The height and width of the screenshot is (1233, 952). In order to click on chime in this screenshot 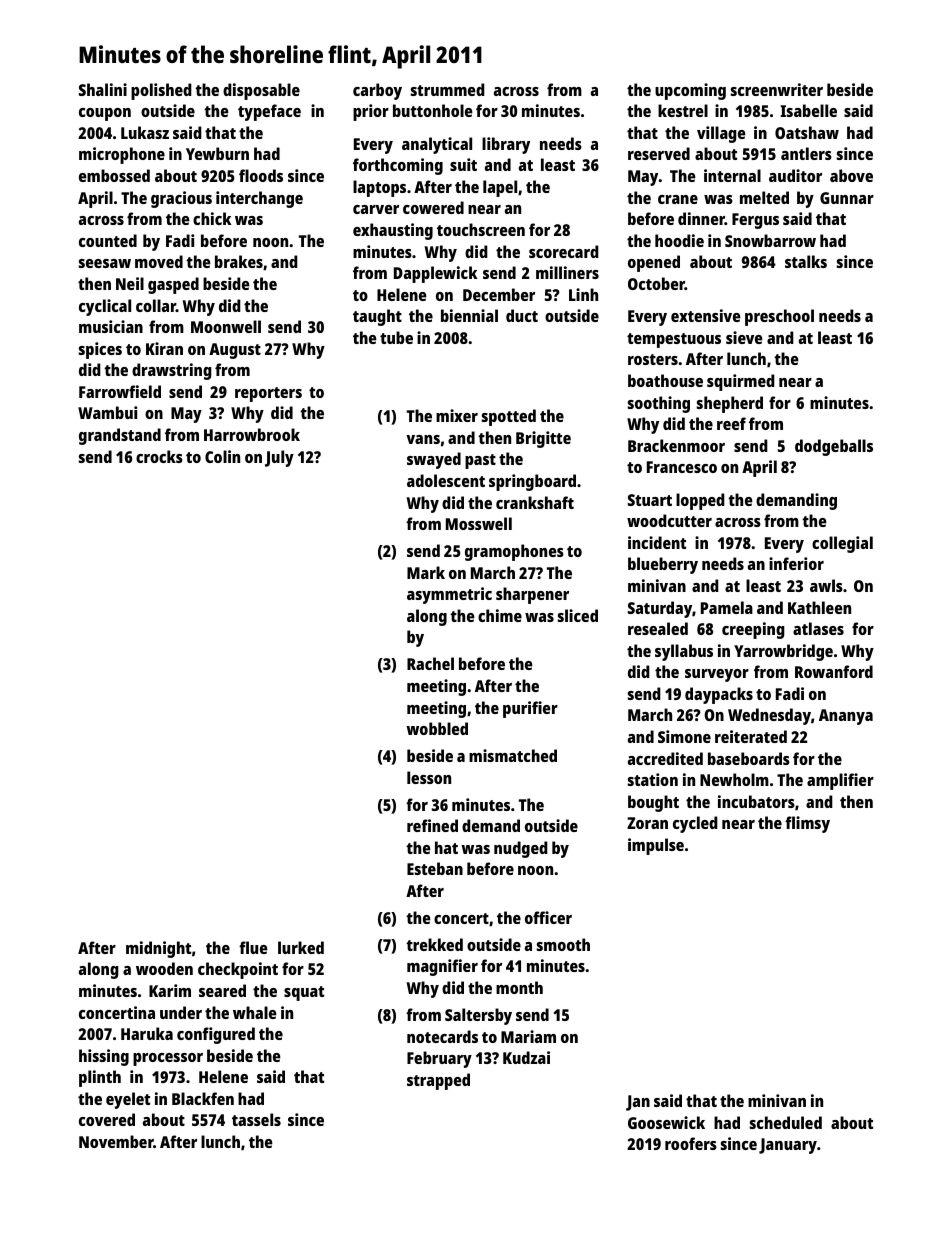, I will do `click(500, 615)`.
